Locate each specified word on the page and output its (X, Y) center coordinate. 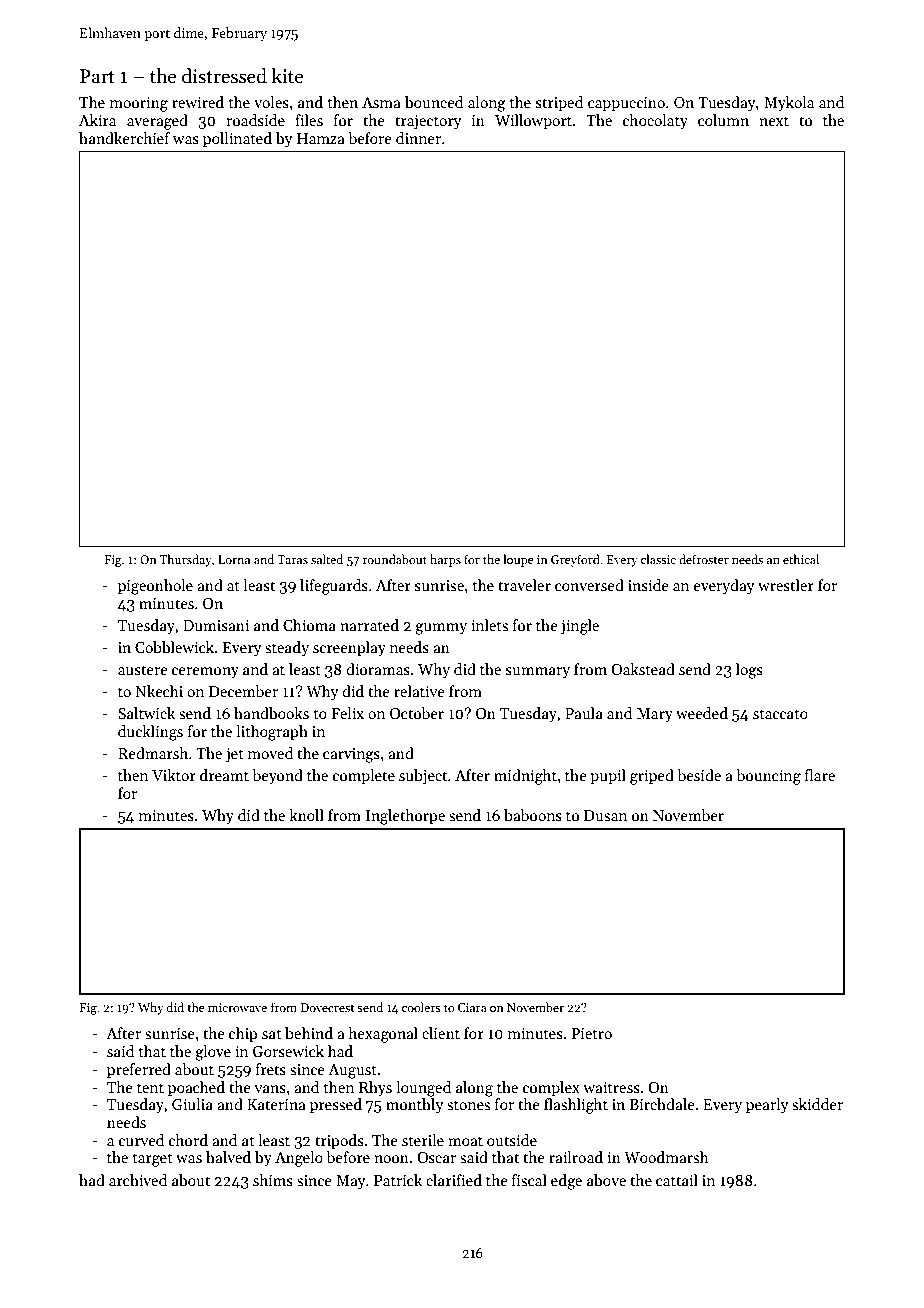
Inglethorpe (405, 817)
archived (138, 1180)
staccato (780, 714)
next (774, 121)
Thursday (186, 560)
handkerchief (124, 138)
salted (327, 559)
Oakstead (643, 669)
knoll (306, 815)
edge (566, 1182)
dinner (418, 138)
